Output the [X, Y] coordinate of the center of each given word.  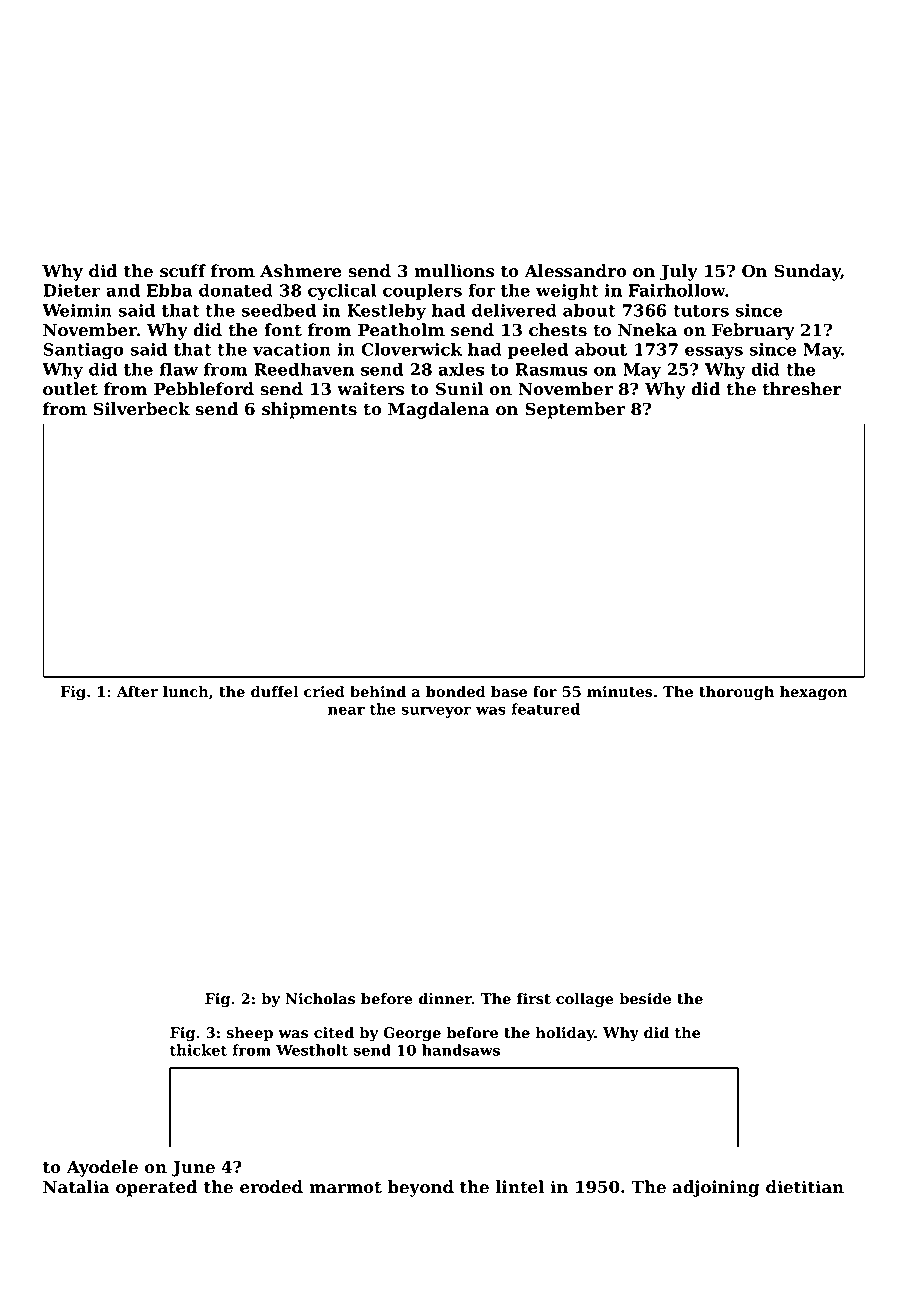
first [534, 999]
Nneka [647, 330]
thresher [802, 389]
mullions [454, 271]
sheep [249, 1034]
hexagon [814, 693]
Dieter [72, 290]
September [575, 410]
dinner [445, 999]
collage [585, 1000]
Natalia [76, 1187]
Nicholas [320, 999]
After [137, 692]
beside [645, 999]
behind [378, 692]
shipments [309, 410]
